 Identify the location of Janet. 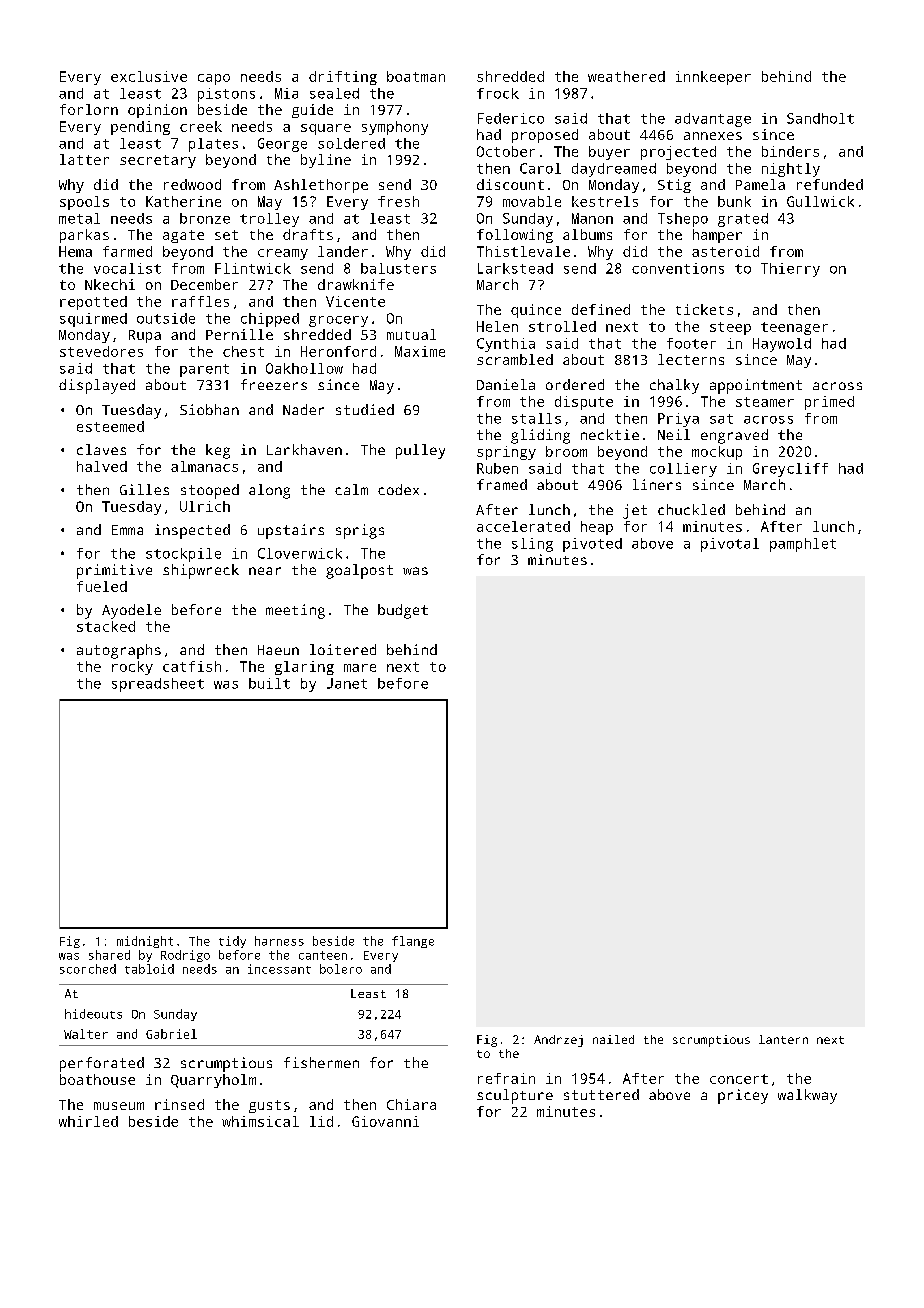
(347, 683).
